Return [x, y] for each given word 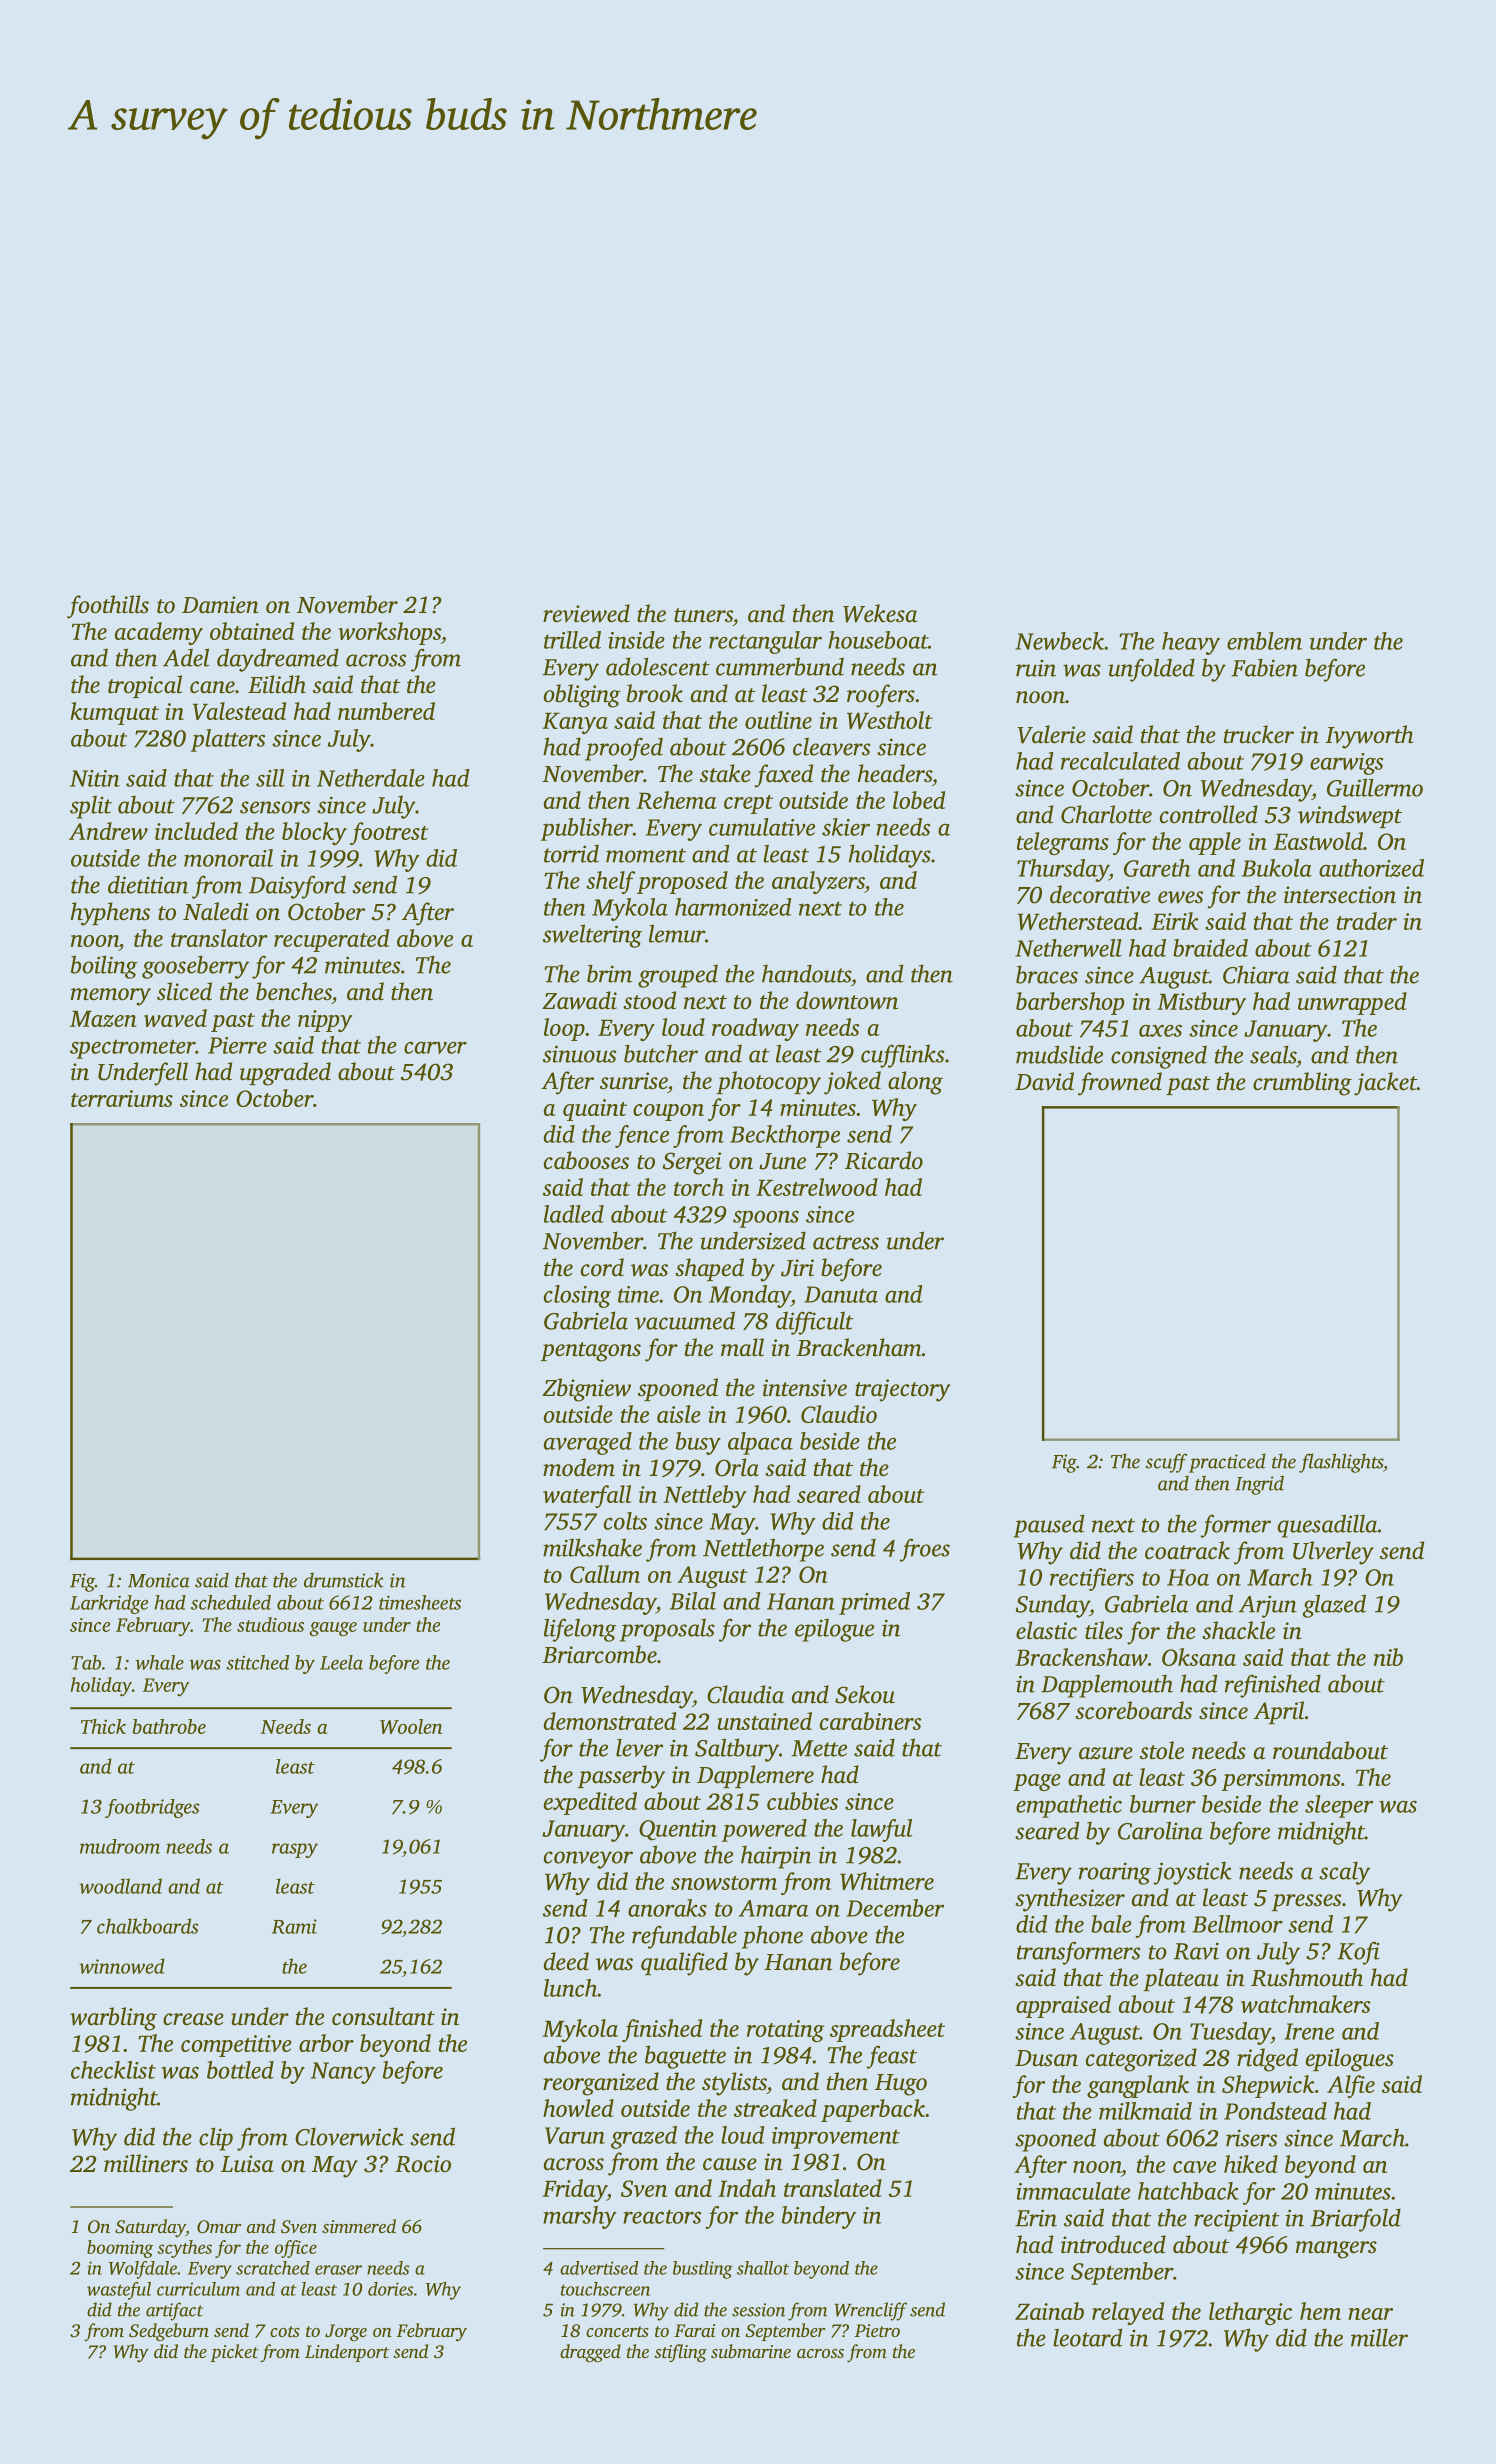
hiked [1251, 2164]
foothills [108, 607]
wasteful [119, 2291]
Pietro [877, 2330]
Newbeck [1059, 641]
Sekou [865, 1694]
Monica [159, 1580]
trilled [572, 640]
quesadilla [1327, 1526]
